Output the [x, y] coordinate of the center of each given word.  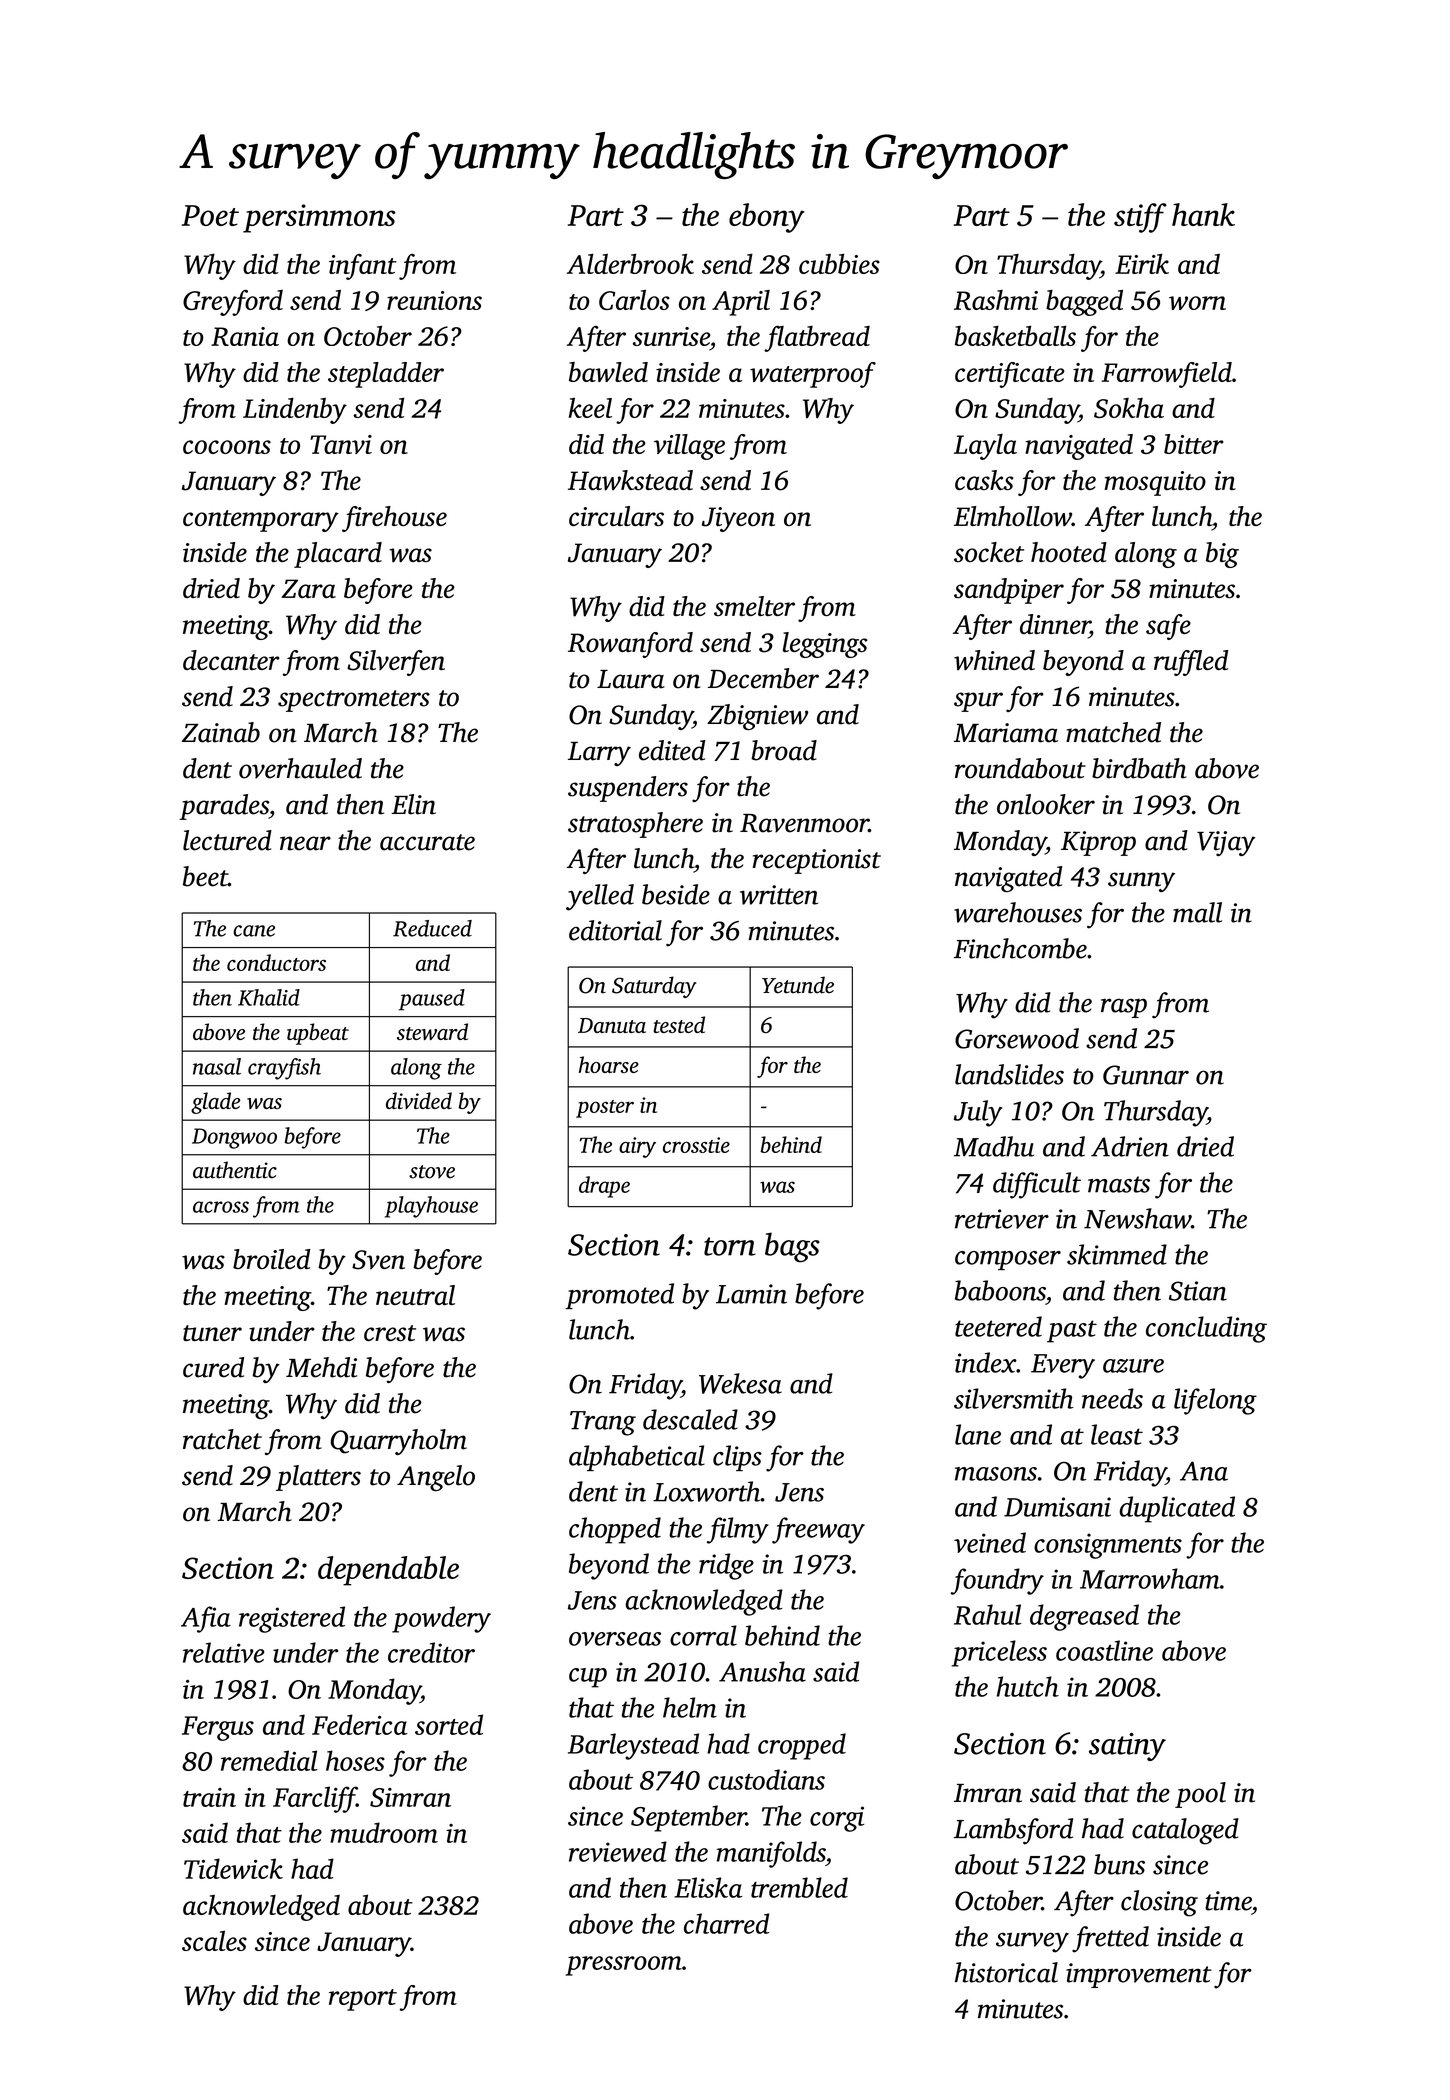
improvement [1139, 1975]
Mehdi [321, 1367]
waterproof [813, 375]
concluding [1206, 1329]
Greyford [233, 303]
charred [726, 1923]
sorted [449, 1724]
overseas [615, 1639]
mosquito [1155, 483]
